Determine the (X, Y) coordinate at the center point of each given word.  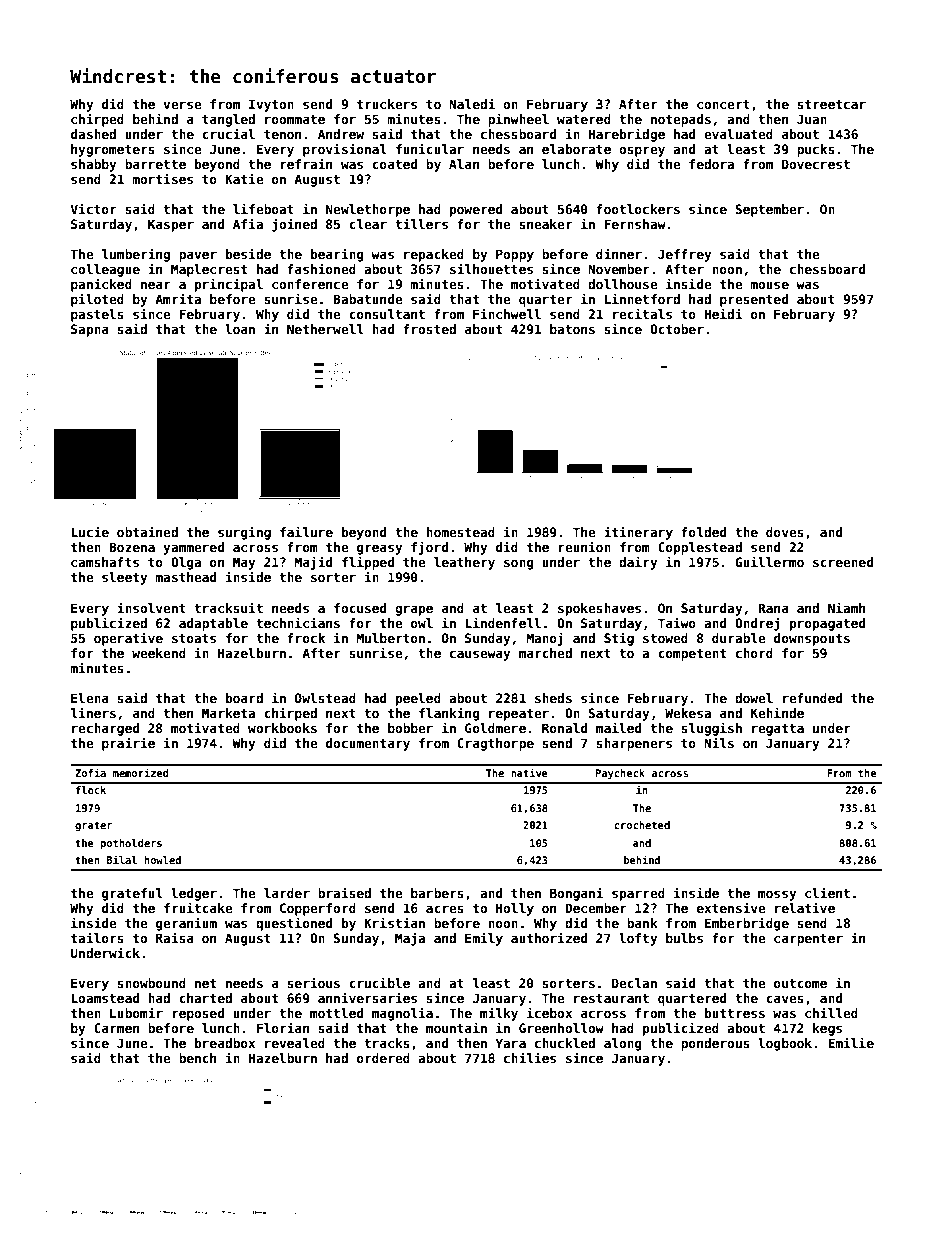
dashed (93, 134)
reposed (198, 1014)
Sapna (90, 330)
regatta (778, 730)
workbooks (282, 728)
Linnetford (642, 298)
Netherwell (325, 329)
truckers (387, 104)
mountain (456, 1027)
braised (344, 892)
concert (723, 104)
